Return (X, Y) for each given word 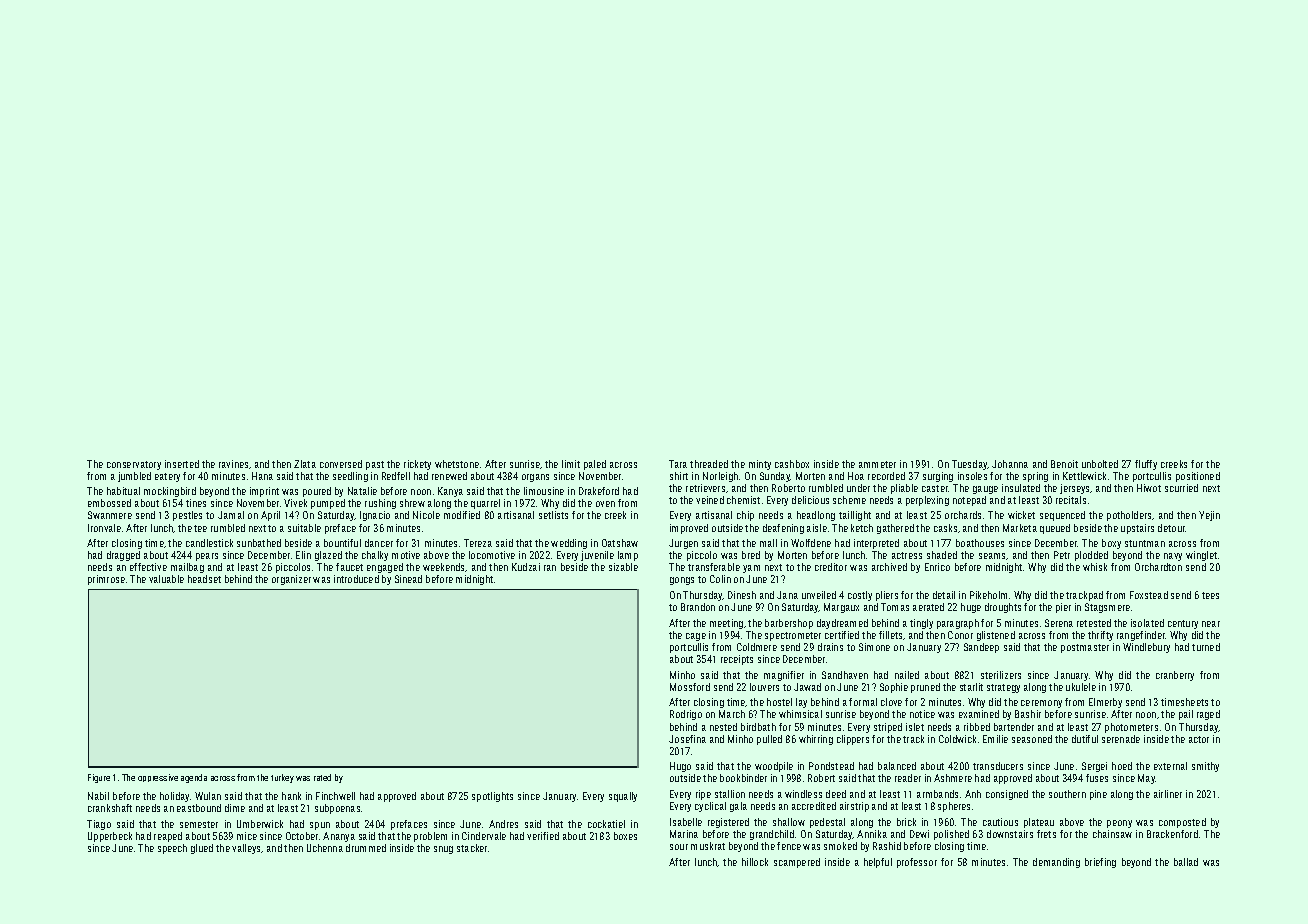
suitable (304, 528)
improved (689, 529)
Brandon (698, 607)
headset (204, 579)
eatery (167, 477)
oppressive (158, 778)
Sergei (1094, 767)
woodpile (774, 767)
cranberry (1175, 676)
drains (830, 647)
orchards (963, 515)
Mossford (690, 687)
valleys (247, 849)
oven (605, 504)
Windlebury (1146, 648)
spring (1035, 477)
